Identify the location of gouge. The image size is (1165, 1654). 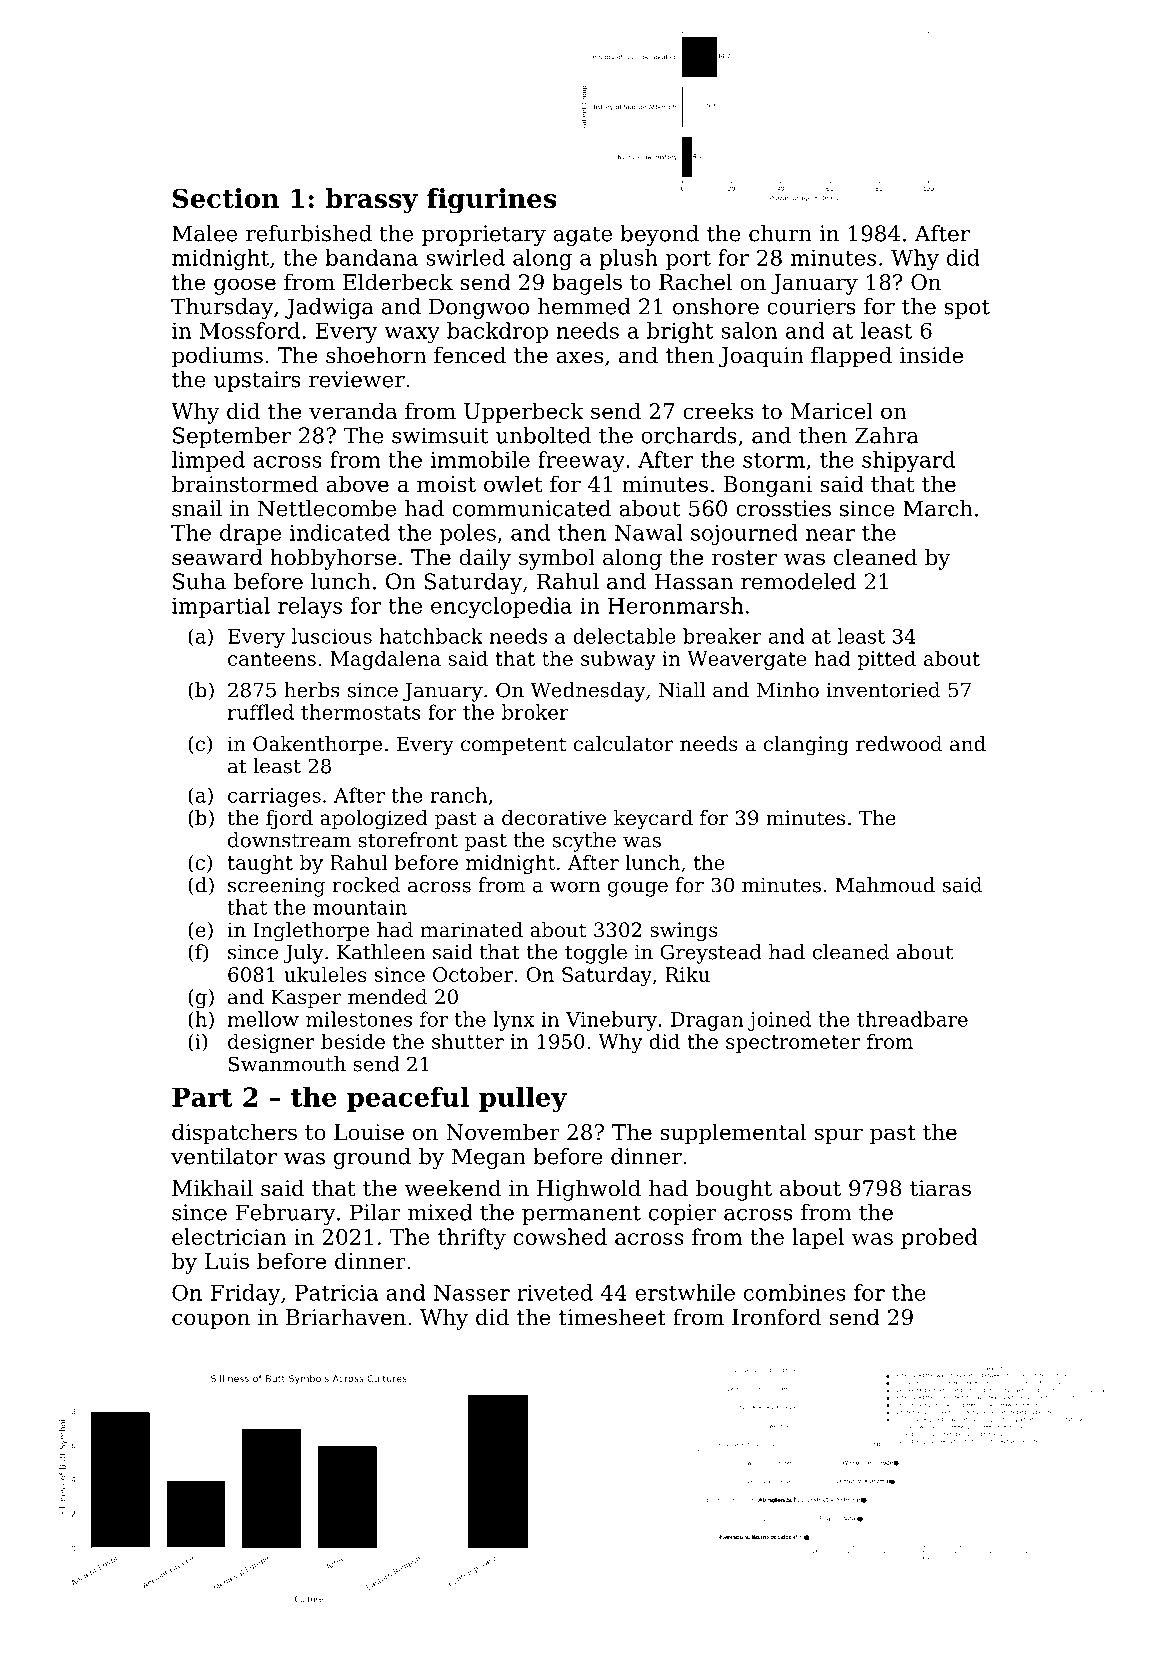
(638, 889).
